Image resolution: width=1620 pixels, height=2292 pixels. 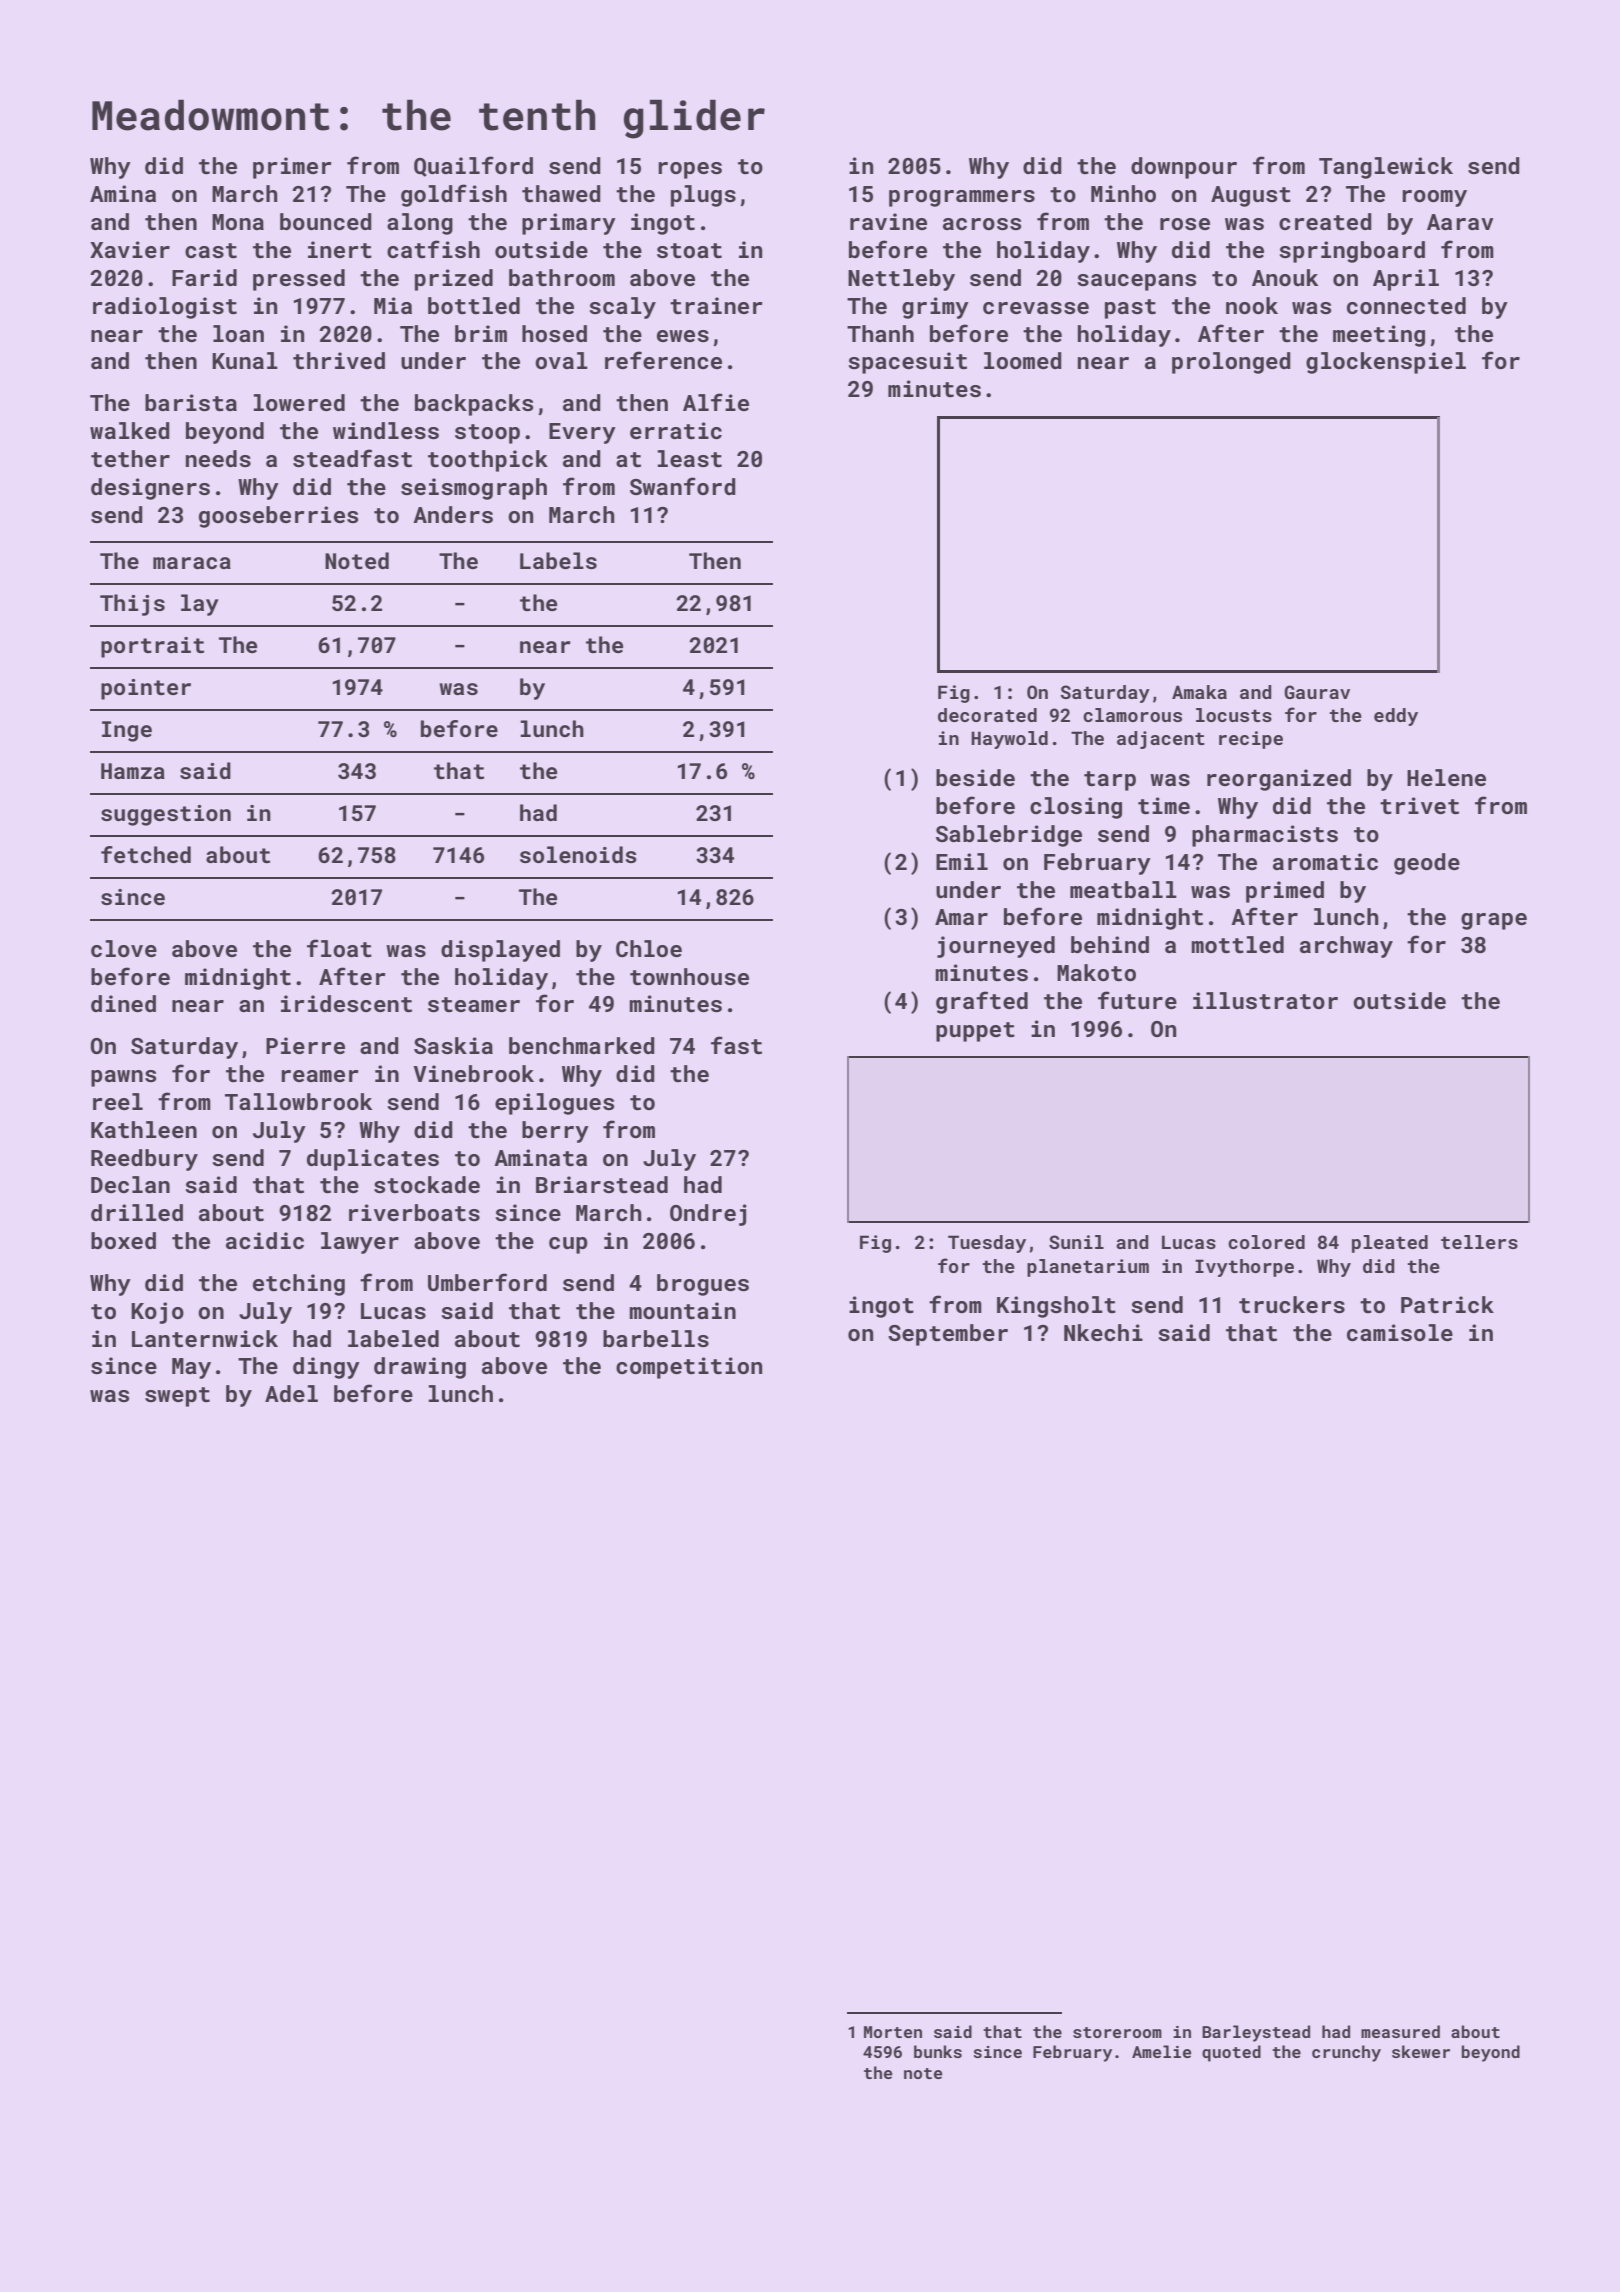 I want to click on plugs, so click(x=703, y=196).
